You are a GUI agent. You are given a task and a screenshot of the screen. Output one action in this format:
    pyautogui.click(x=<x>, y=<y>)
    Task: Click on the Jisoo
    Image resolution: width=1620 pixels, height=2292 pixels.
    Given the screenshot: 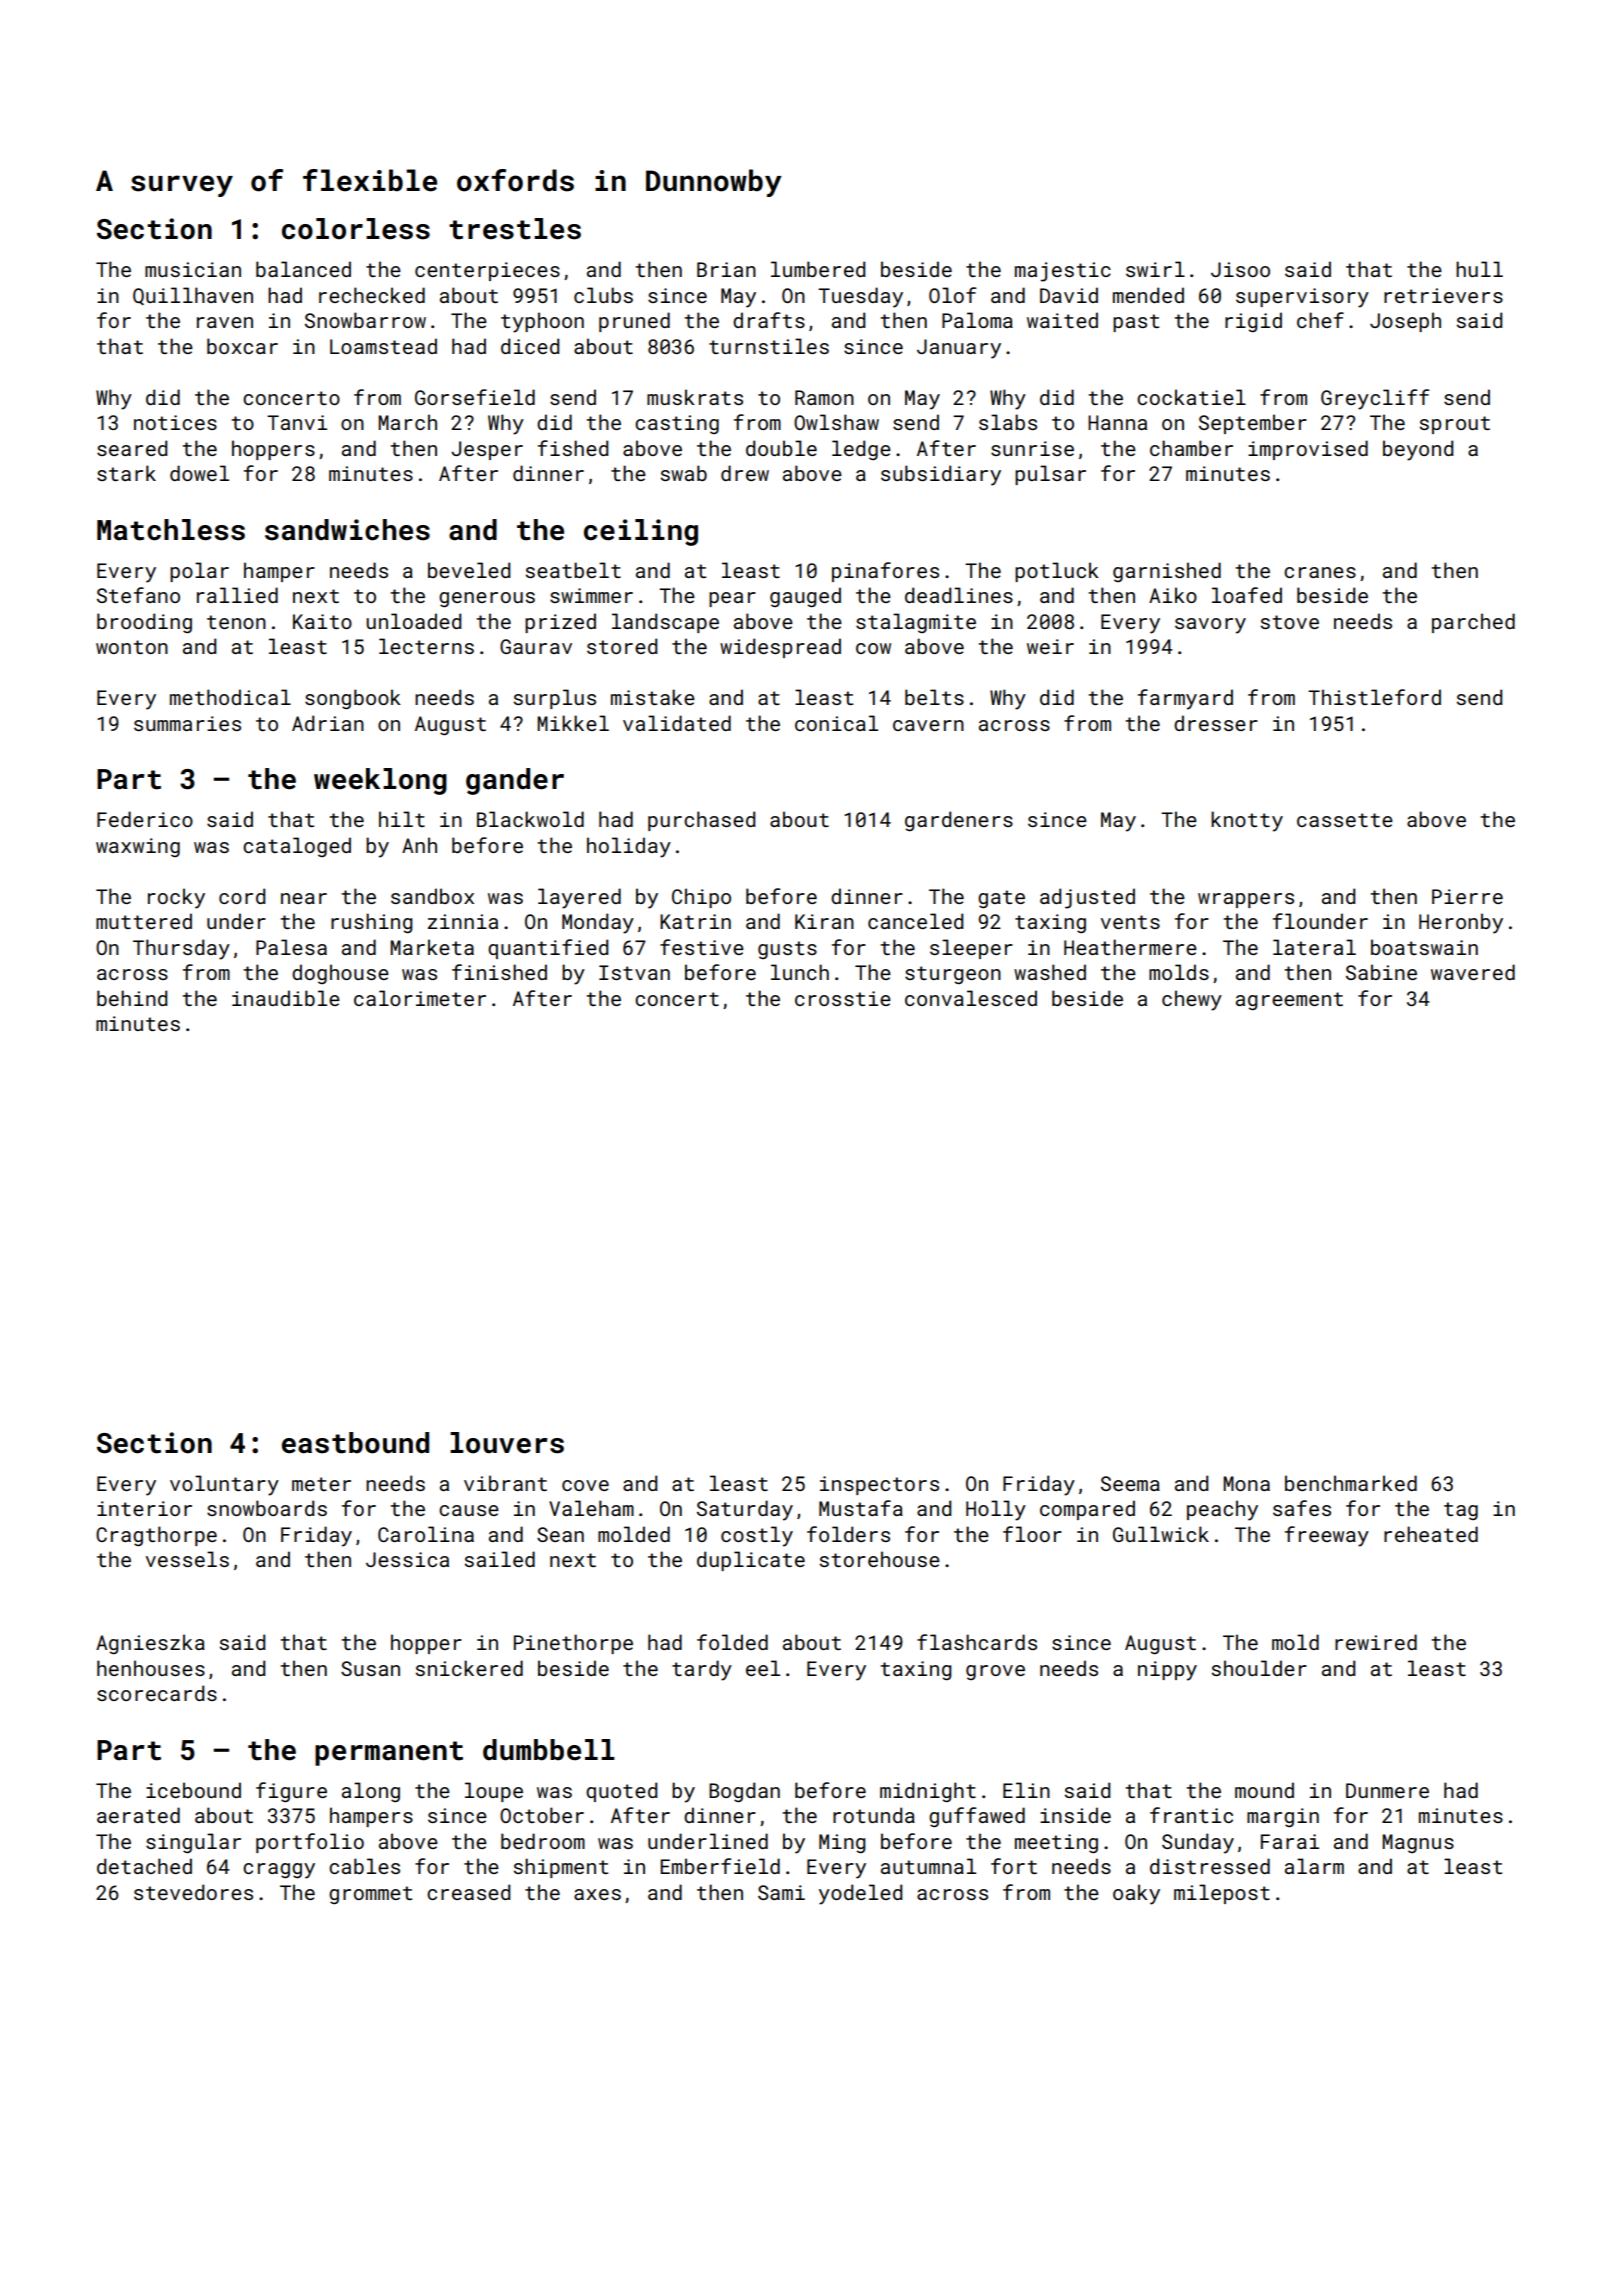 What is the action you would take?
    pyautogui.click(x=1240, y=269)
